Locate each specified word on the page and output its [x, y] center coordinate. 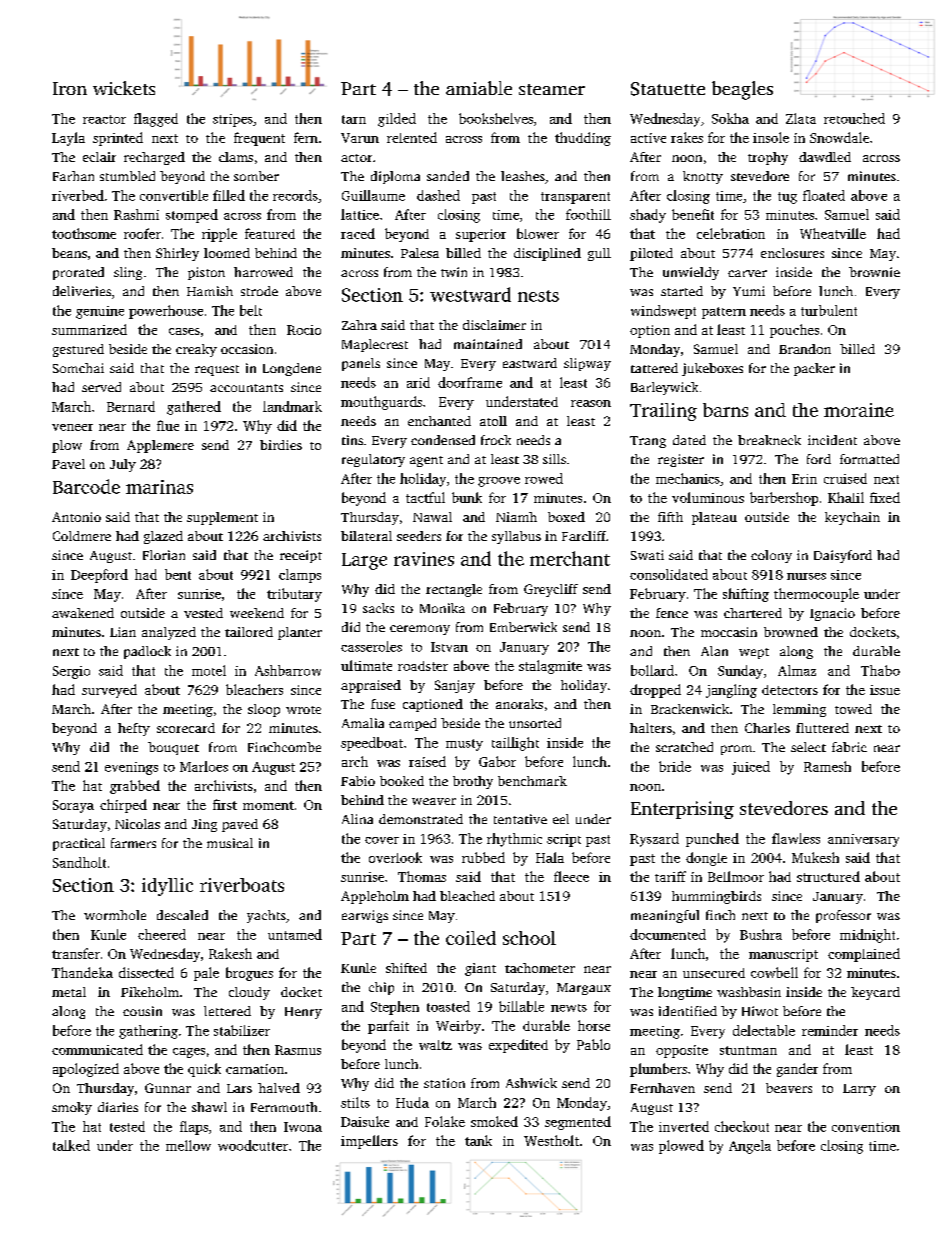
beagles [742, 90]
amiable [479, 88]
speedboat [372, 744]
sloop [264, 710]
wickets [124, 88]
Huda [412, 1102]
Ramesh [827, 766]
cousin [142, 1011]
